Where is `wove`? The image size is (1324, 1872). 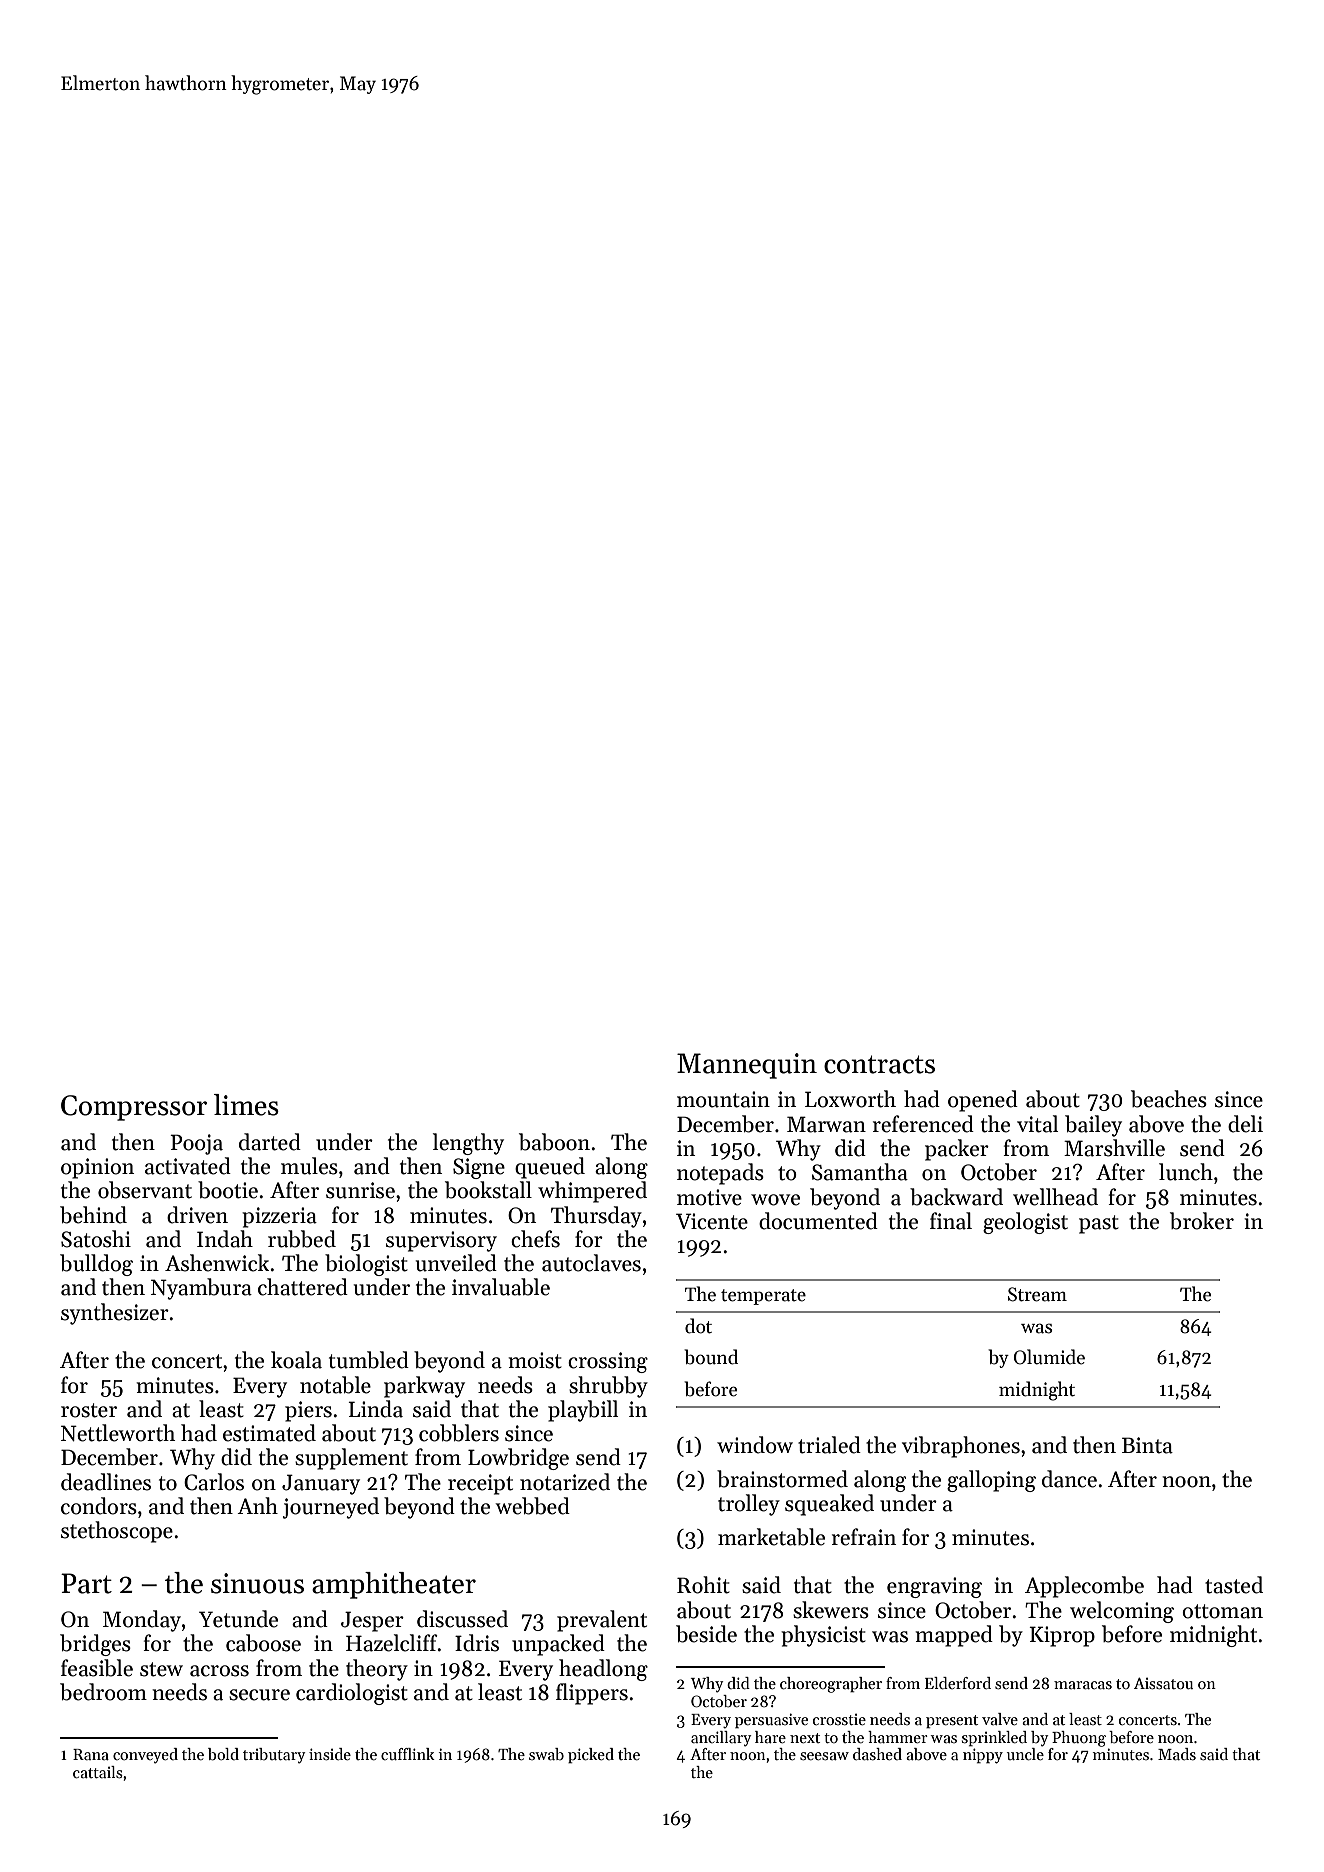 wove is located at coordinates (775, 1200).
